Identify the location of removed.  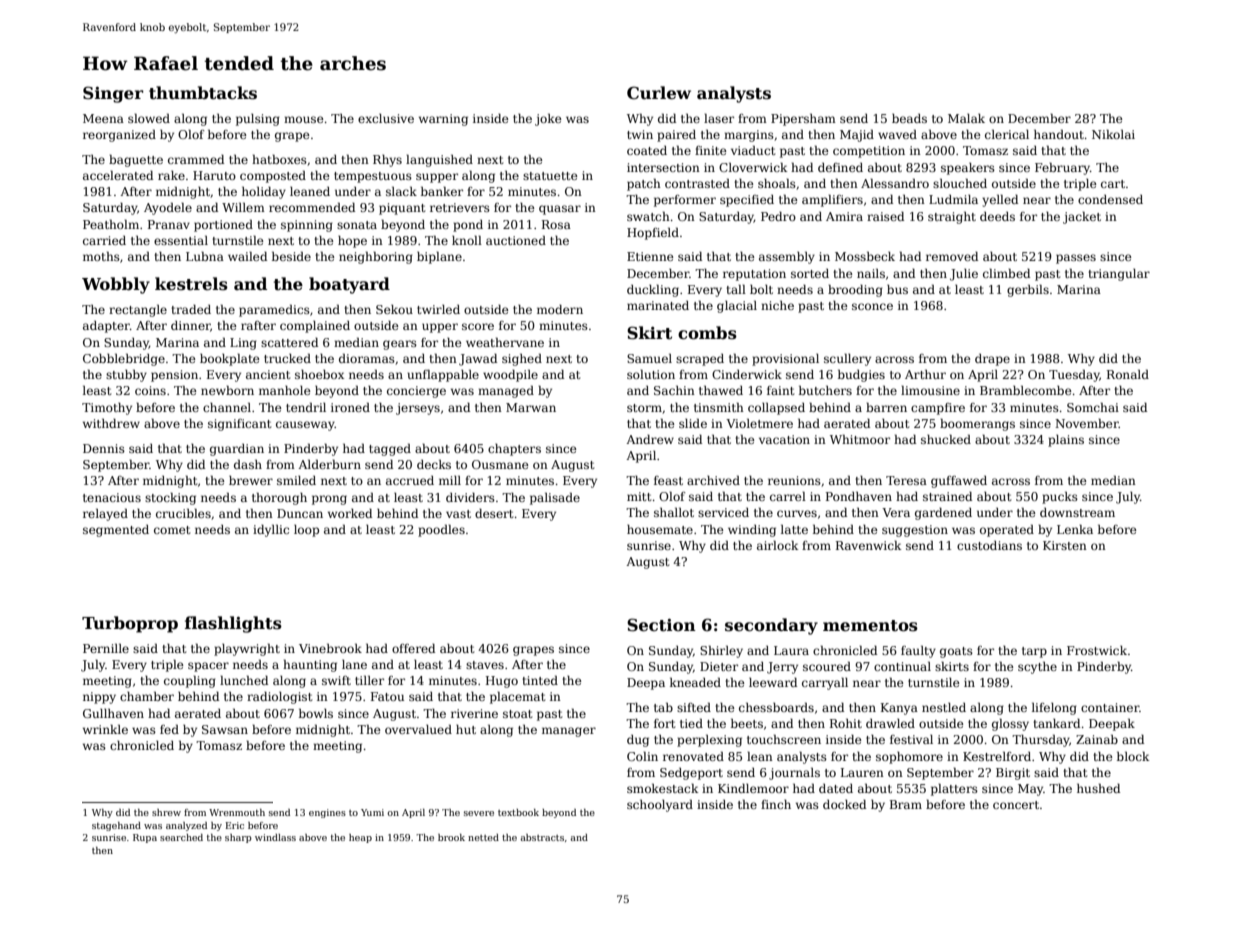
(952, 256).
